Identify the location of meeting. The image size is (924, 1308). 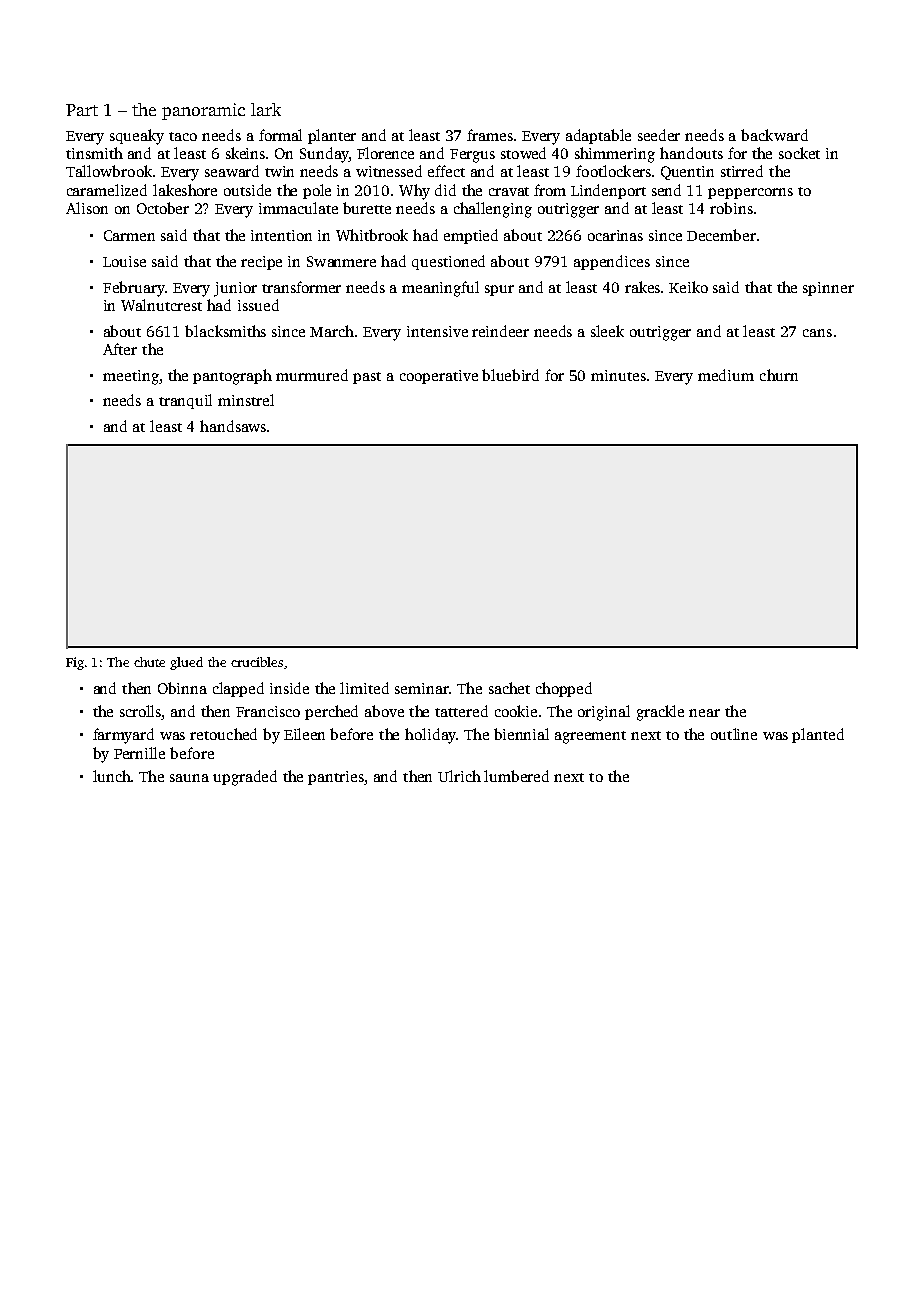
(131, 377).
